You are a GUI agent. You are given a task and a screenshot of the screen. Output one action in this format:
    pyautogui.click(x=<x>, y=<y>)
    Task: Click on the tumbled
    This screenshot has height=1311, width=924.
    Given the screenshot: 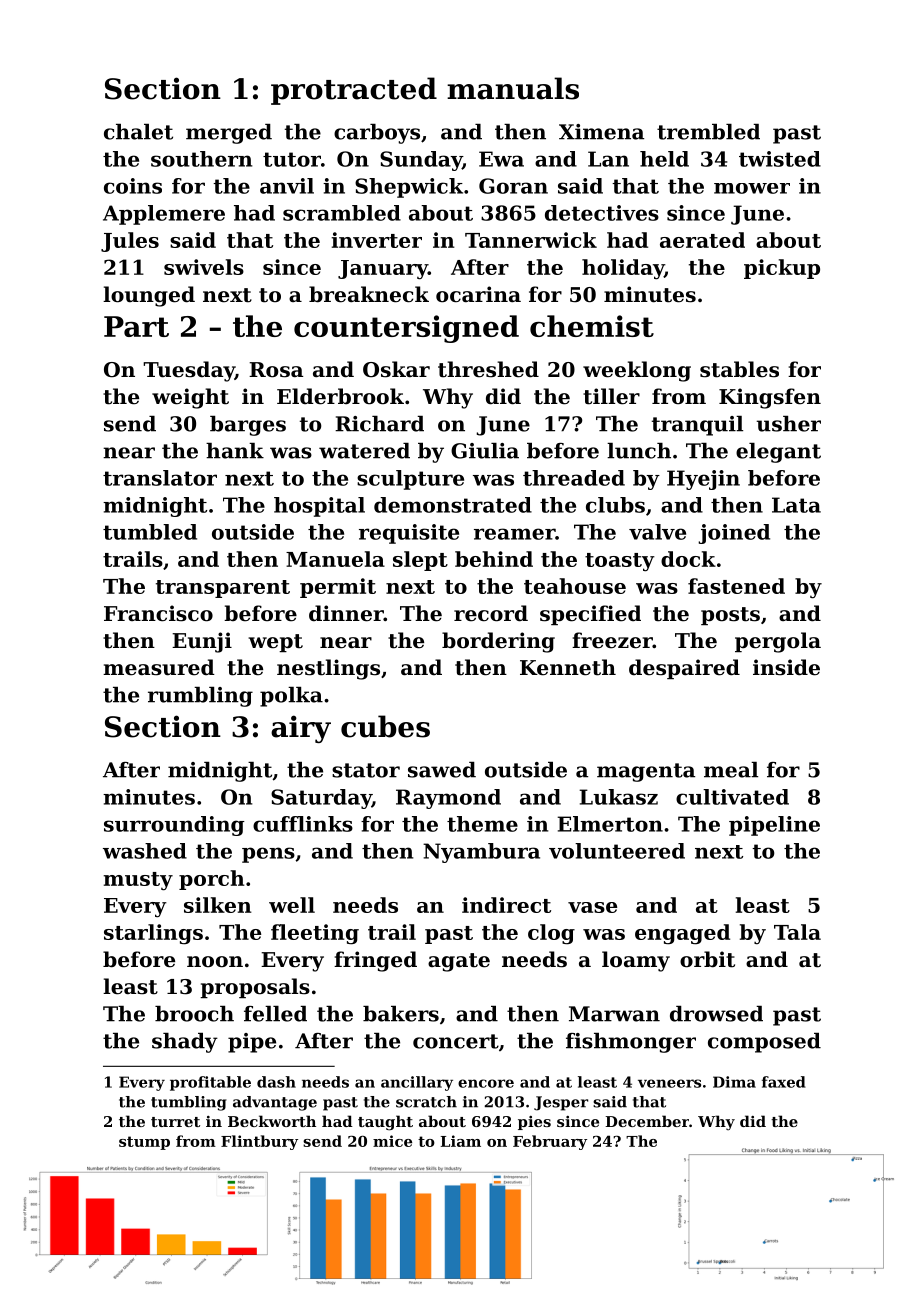 What is the action you would take?
    pyautogui.click(x=150, y=532)
